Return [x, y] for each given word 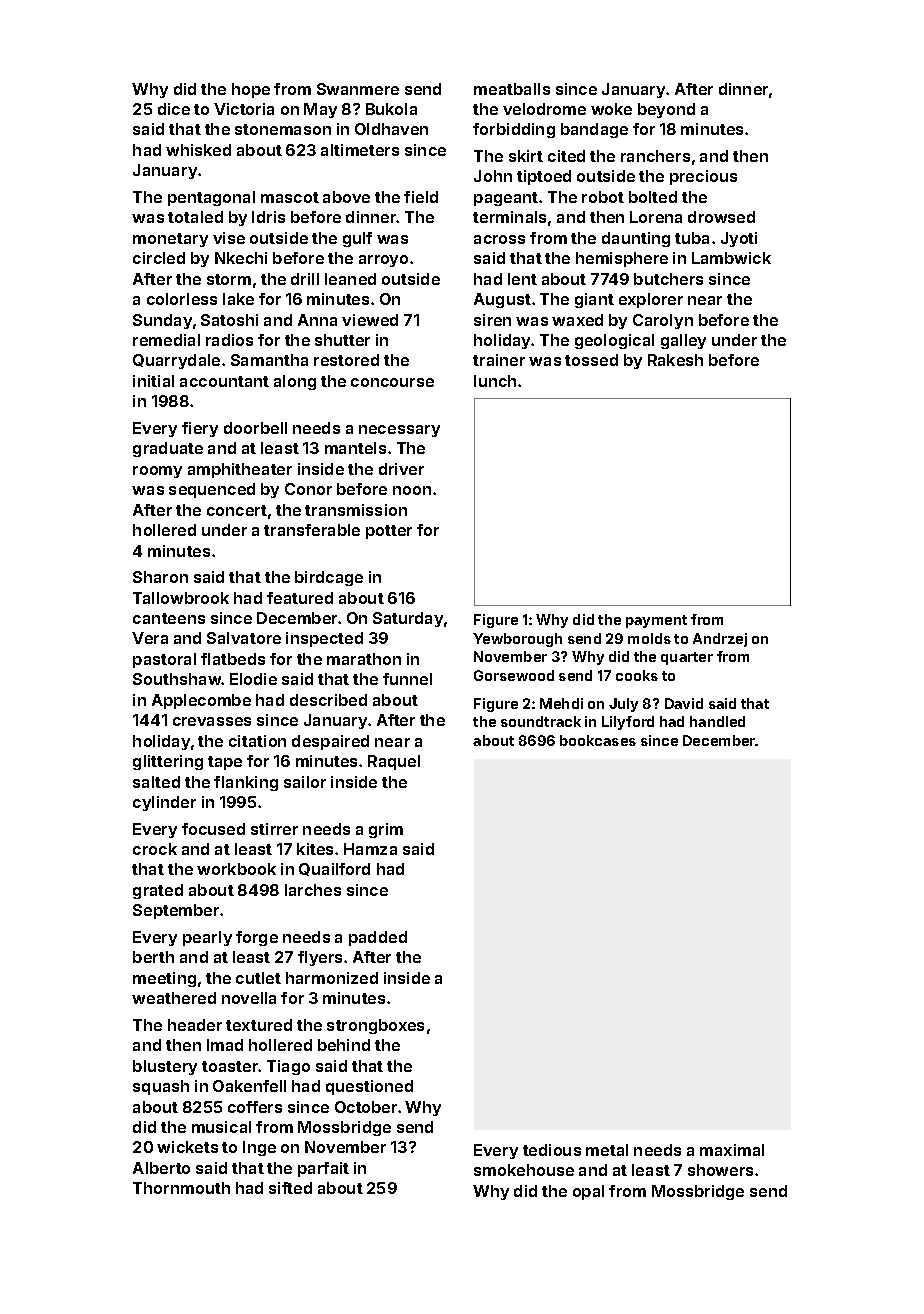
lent [522, 279]
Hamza [370, 849]
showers [720, 1170]
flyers [320, 958]
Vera [150, 638]
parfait [323, 1169]
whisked [198, 150]
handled [717, 721]
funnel [407, 679]
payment [656, 621]
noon [412, 490]
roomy [157, 472]
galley [683, 341]
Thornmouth [181, 1188]
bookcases [598, 740]
